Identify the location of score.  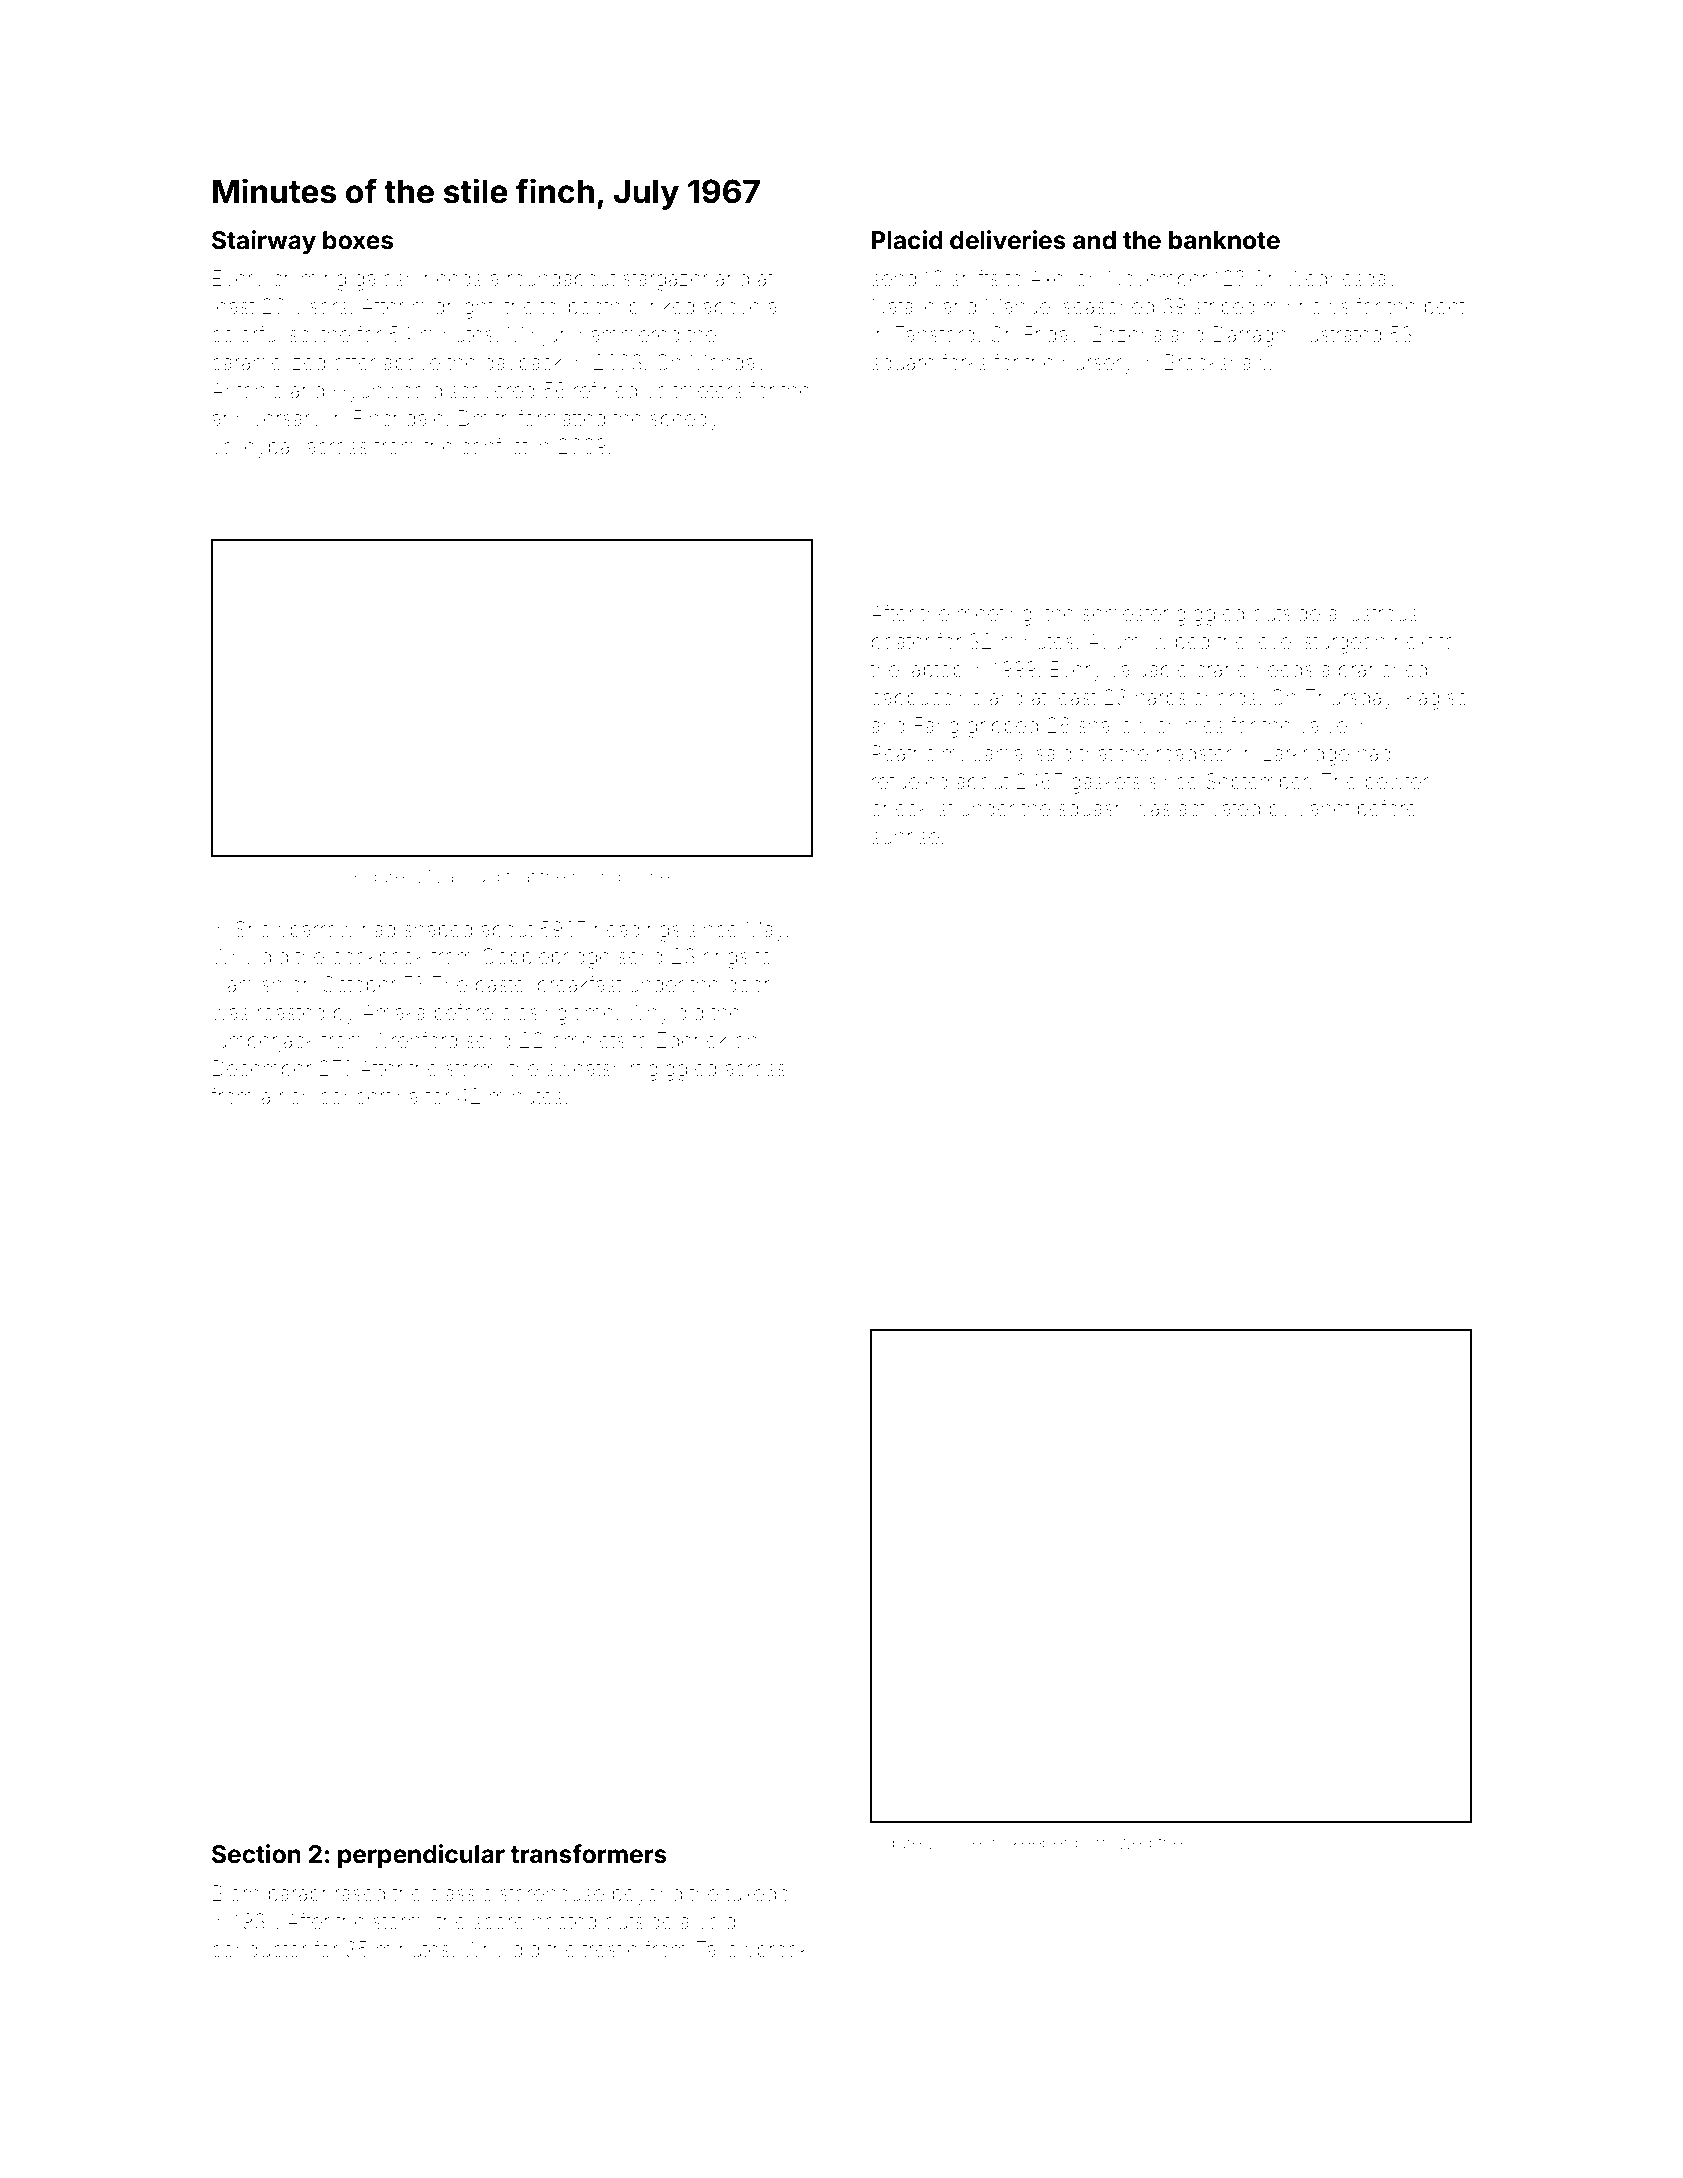
(499, 1923).
